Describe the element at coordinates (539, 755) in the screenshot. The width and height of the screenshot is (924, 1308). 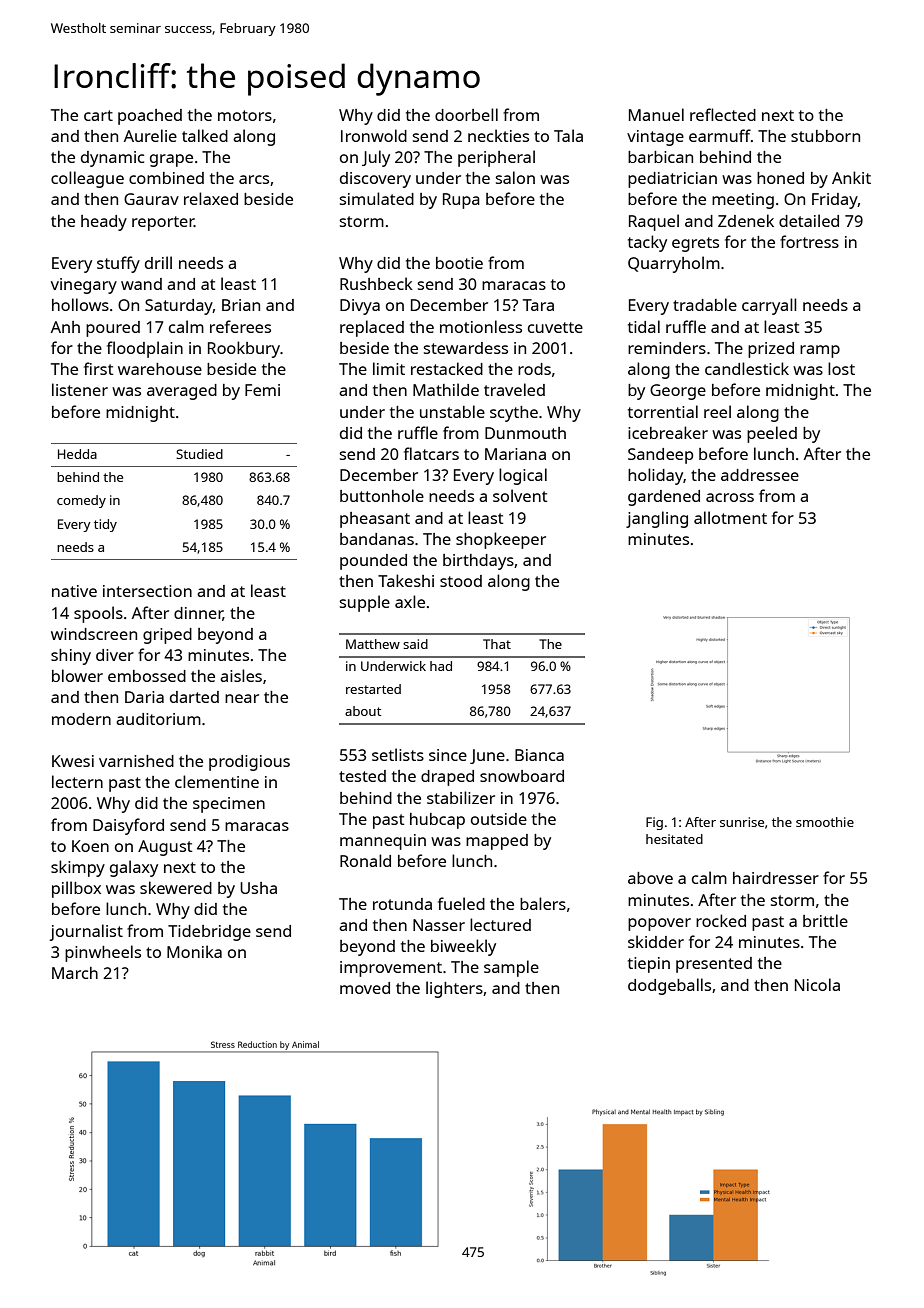
I see `Bianca` at that location.
